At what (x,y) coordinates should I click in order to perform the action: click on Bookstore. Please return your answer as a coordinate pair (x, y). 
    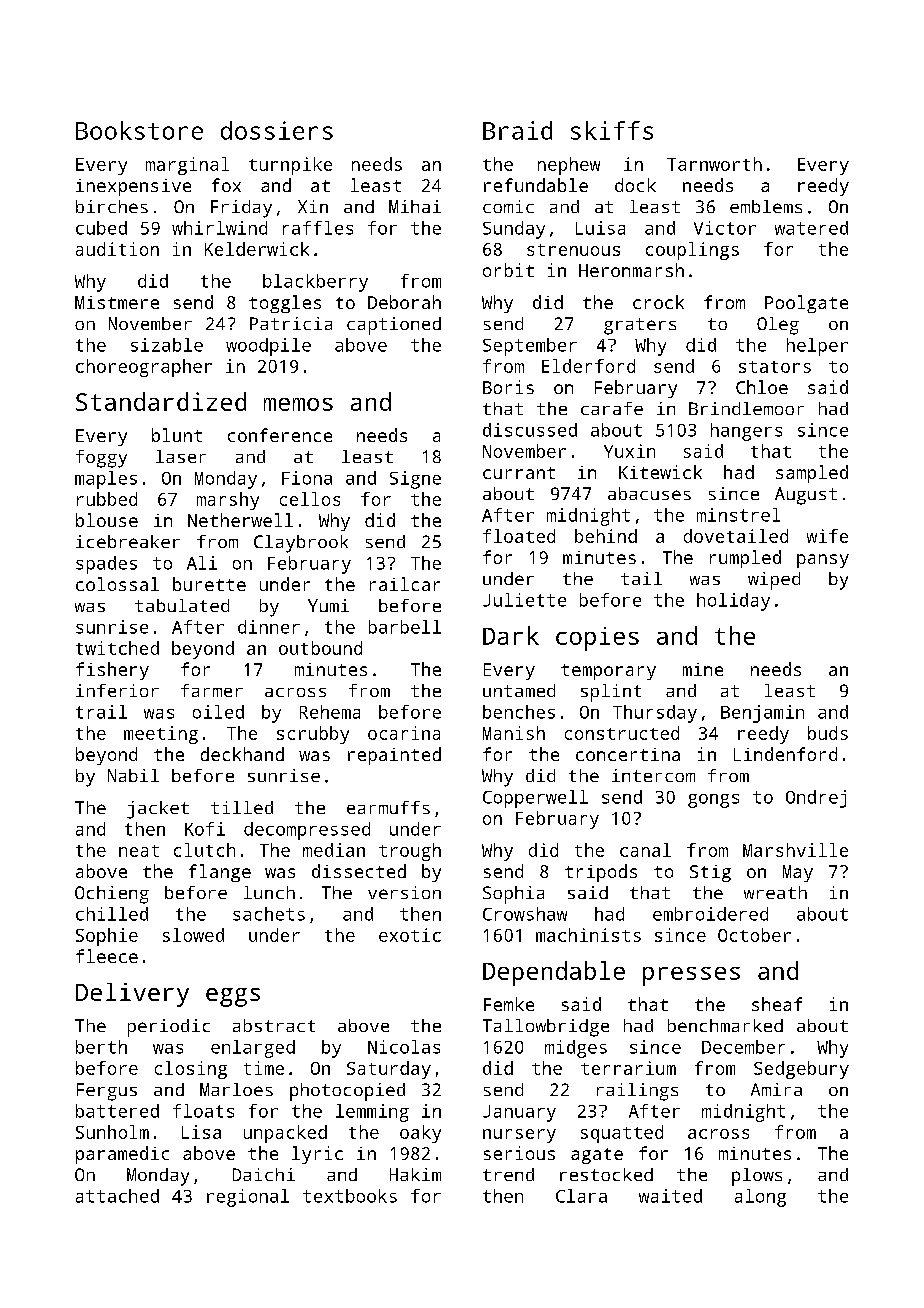
    Looking at the image, I should click on (139, 130).
